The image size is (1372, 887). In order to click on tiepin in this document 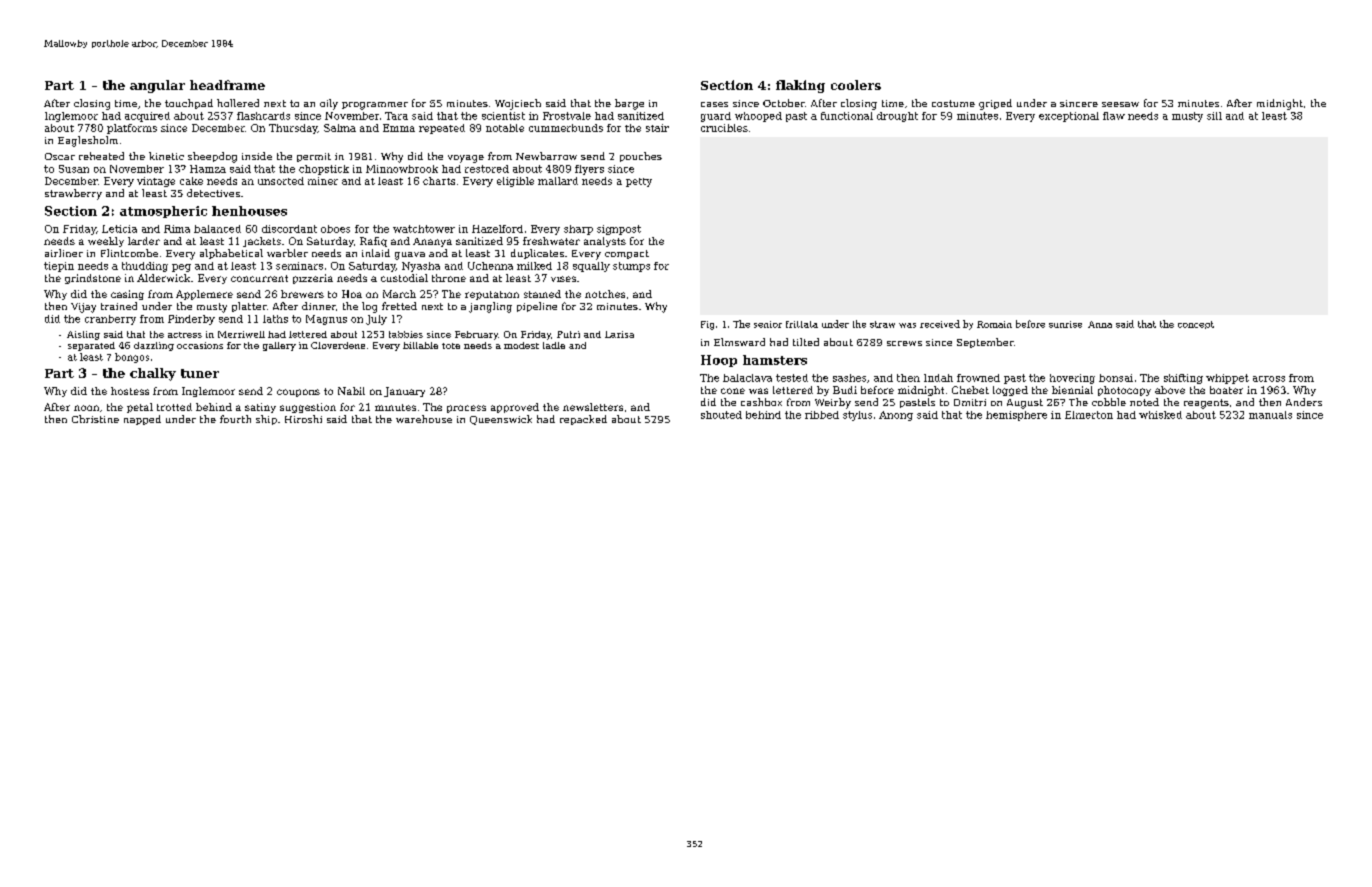, I will do `click(59, 267)`.
